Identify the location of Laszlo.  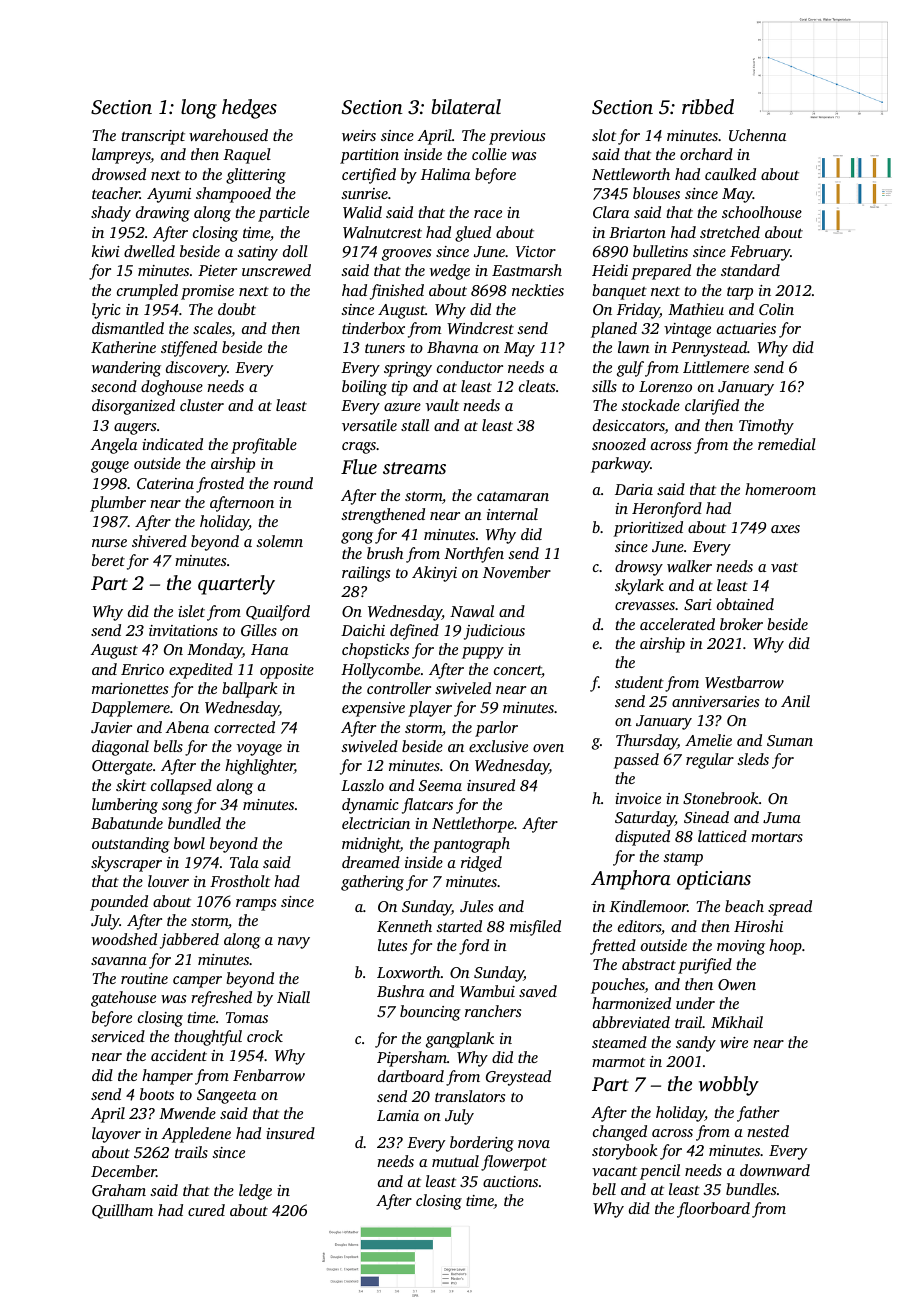
(362, 785).
